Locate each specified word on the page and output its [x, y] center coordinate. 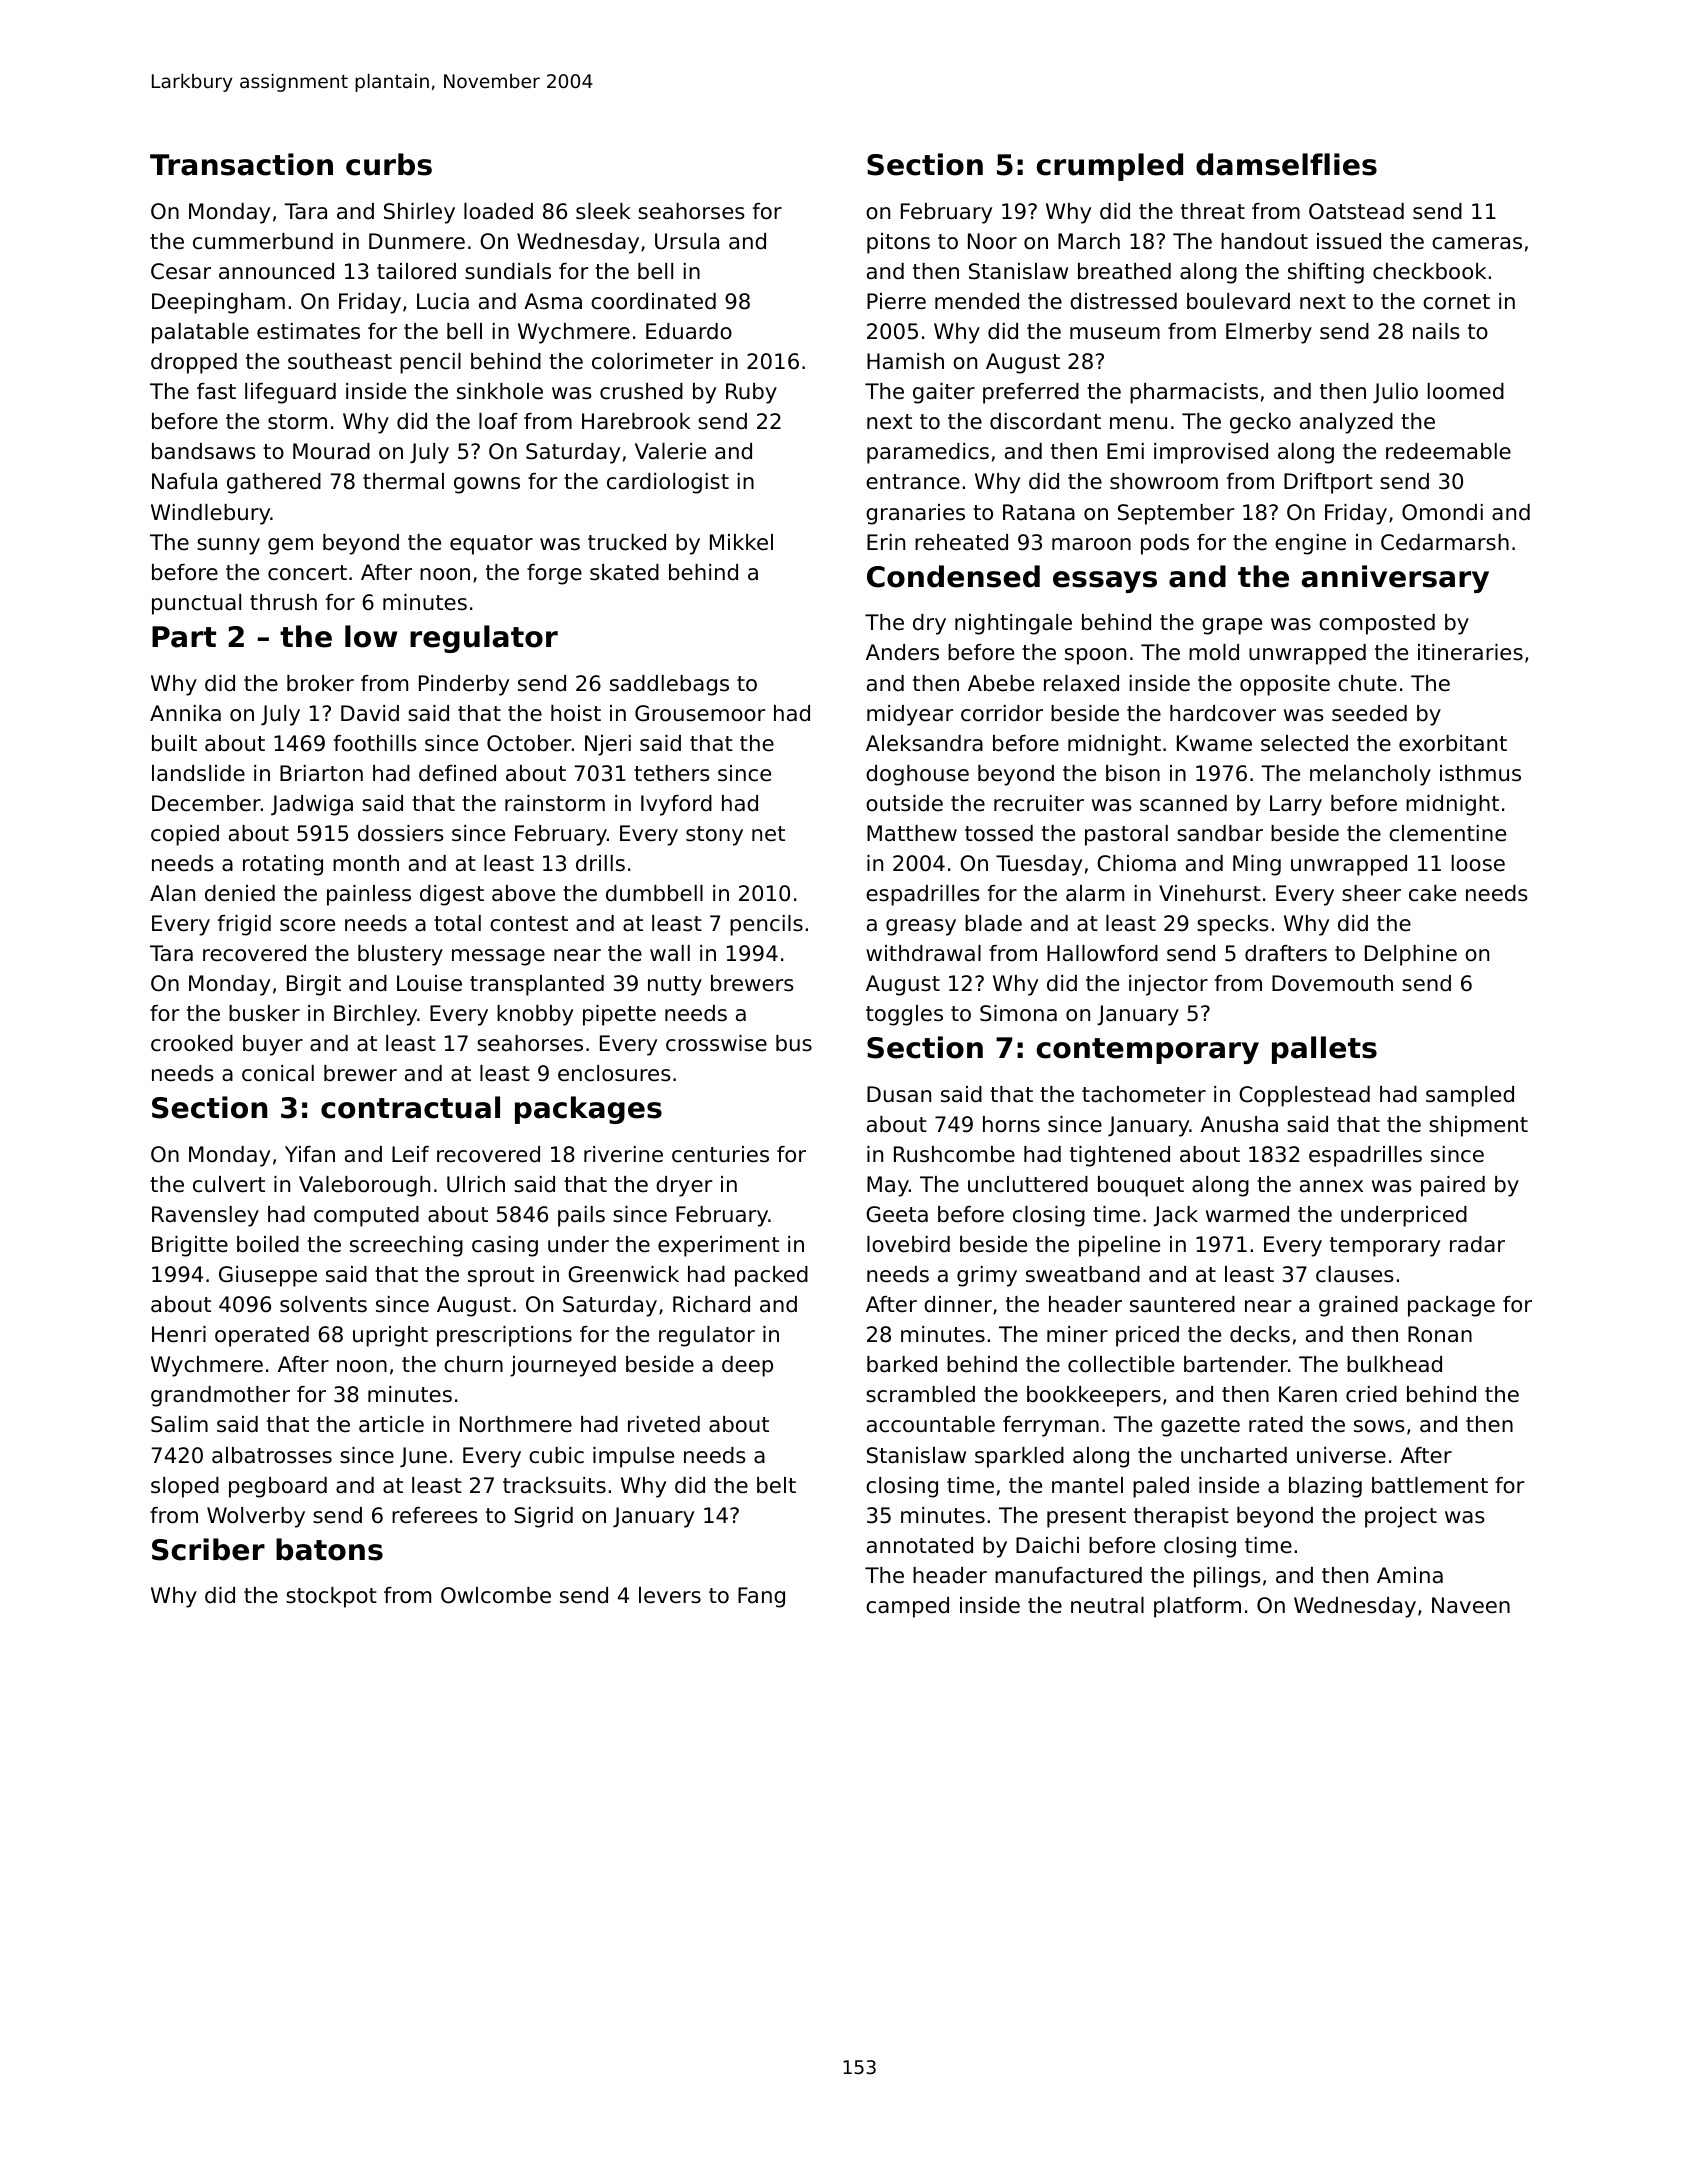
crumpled [1109, 167]
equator [491, 545]
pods [1165, 544]
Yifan [310, 1154]
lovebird [908, 1244]
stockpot [331, 1597]
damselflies [1286, 164]
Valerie [670, 451]
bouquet [1141, 1186]
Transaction [241, 164]
